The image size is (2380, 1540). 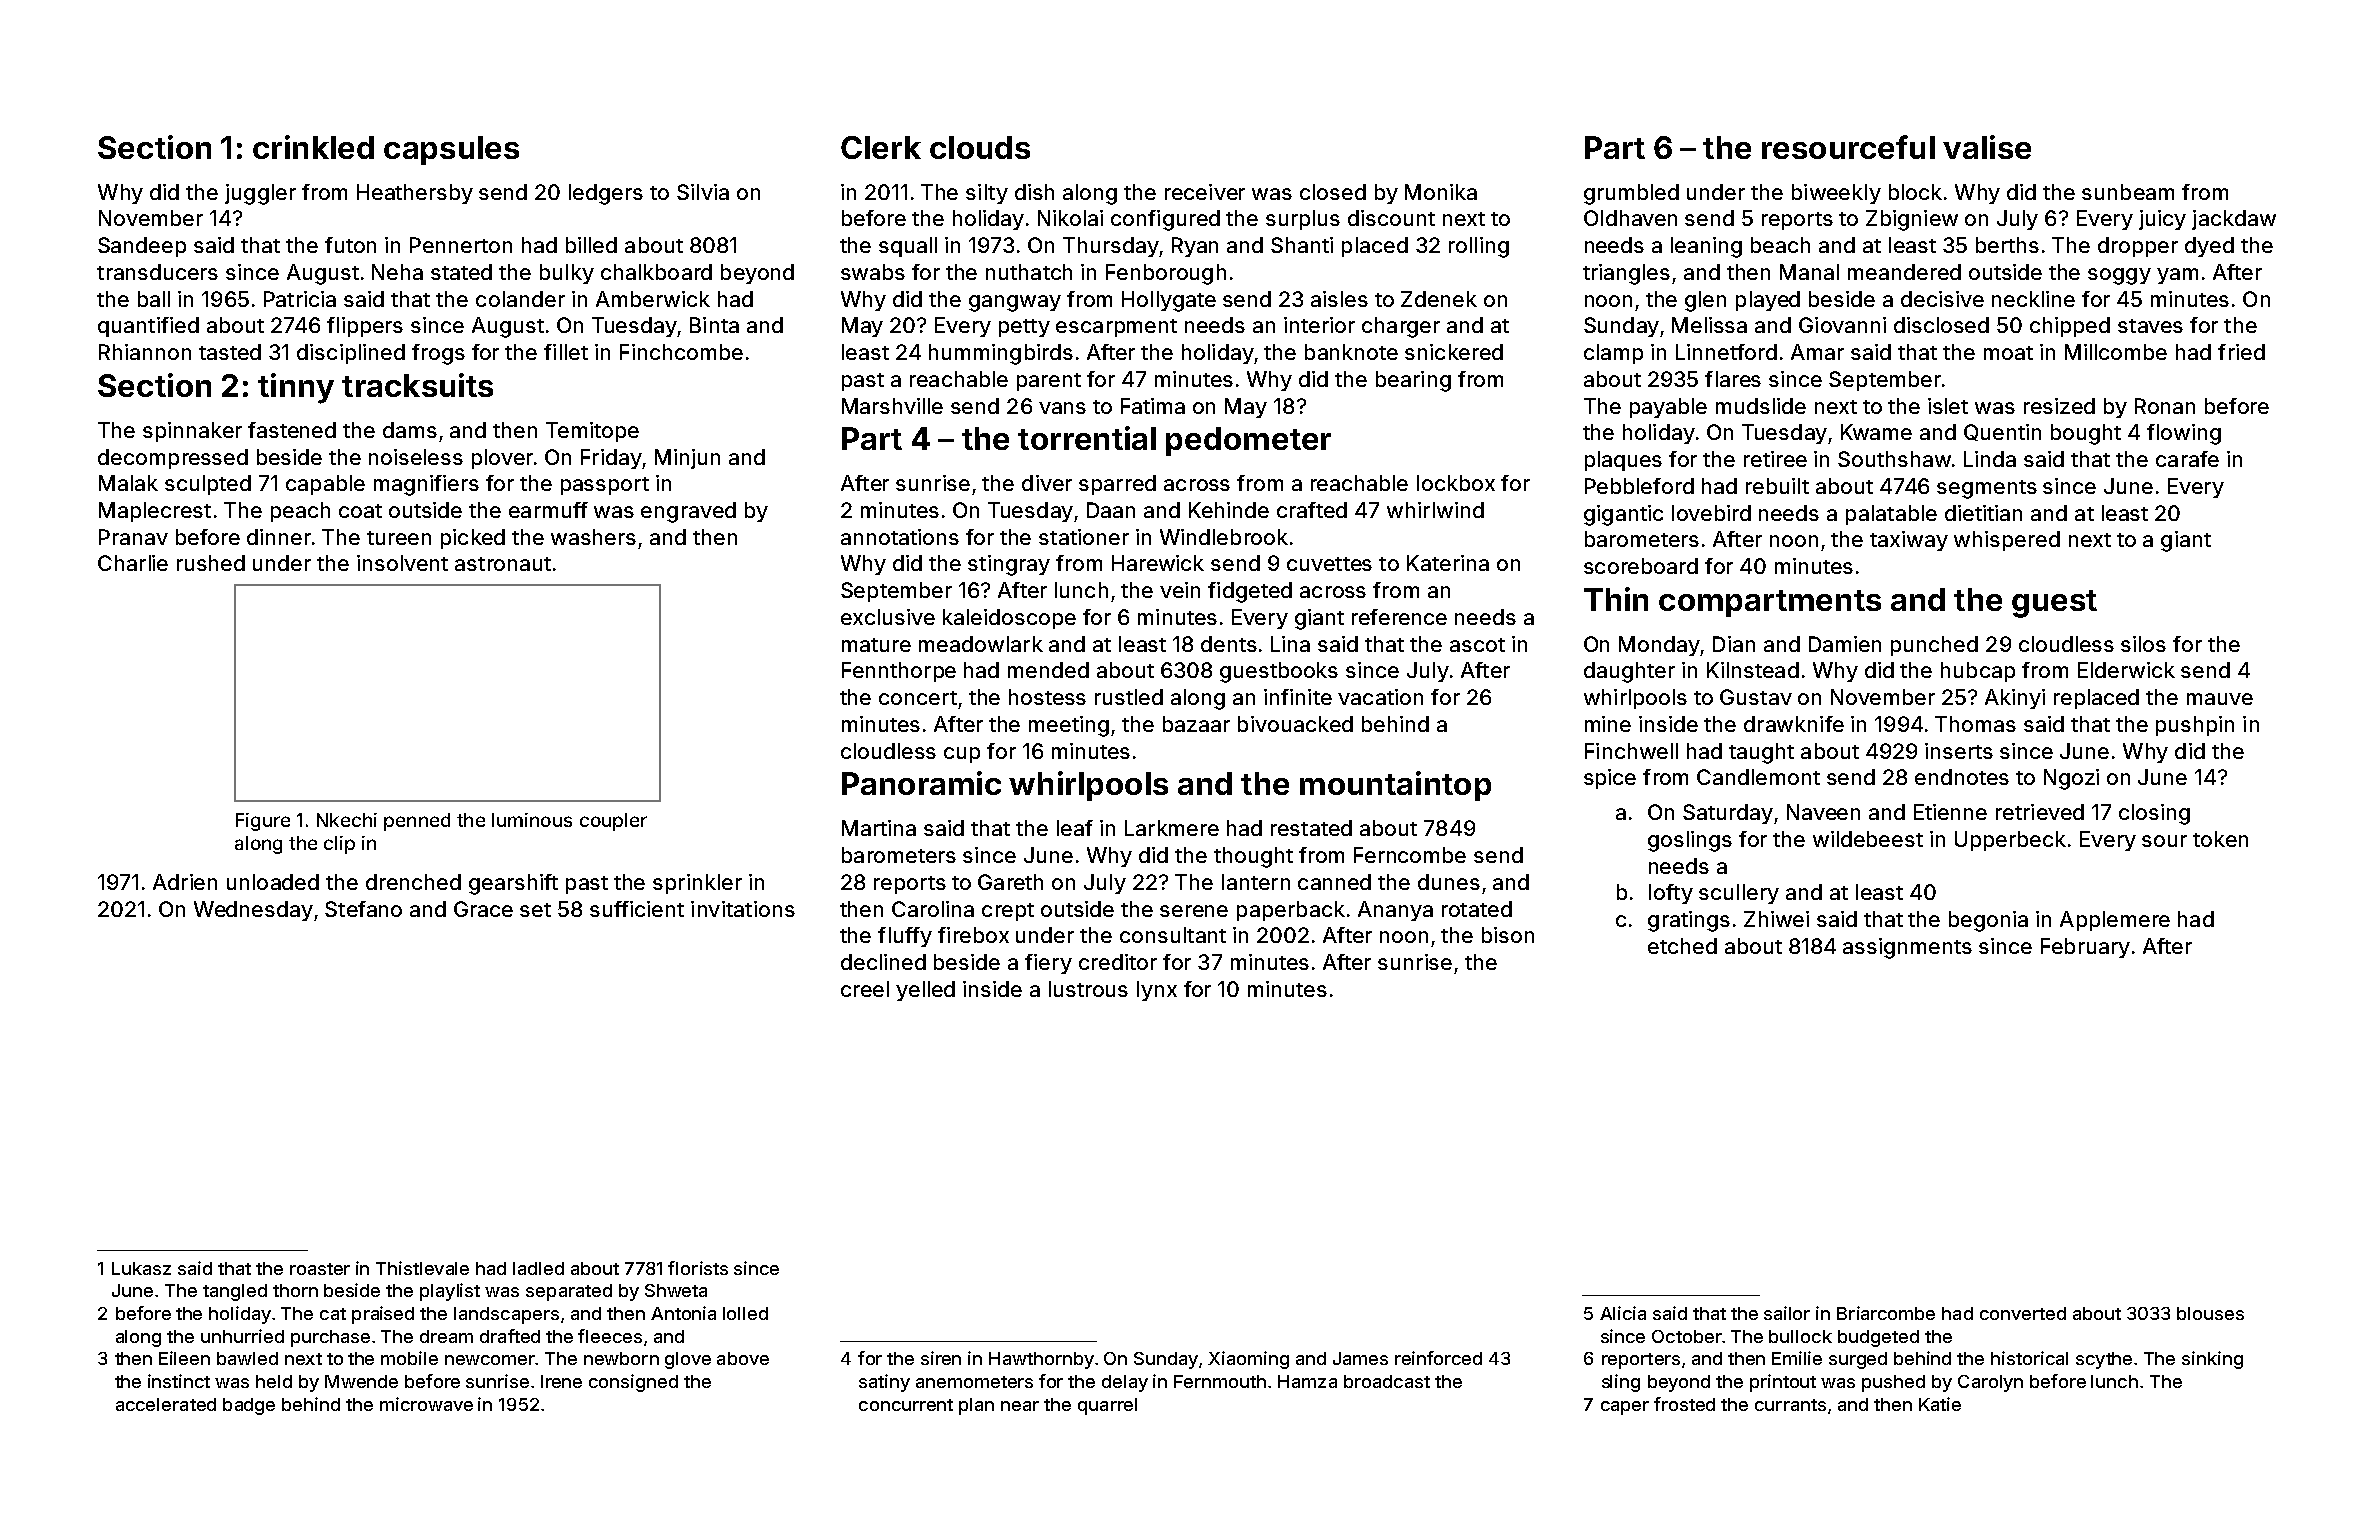 What do you see at coordinates (676, 1290) in the screenshot?
I see `Shweta` at bounding box center [676, 1290].
